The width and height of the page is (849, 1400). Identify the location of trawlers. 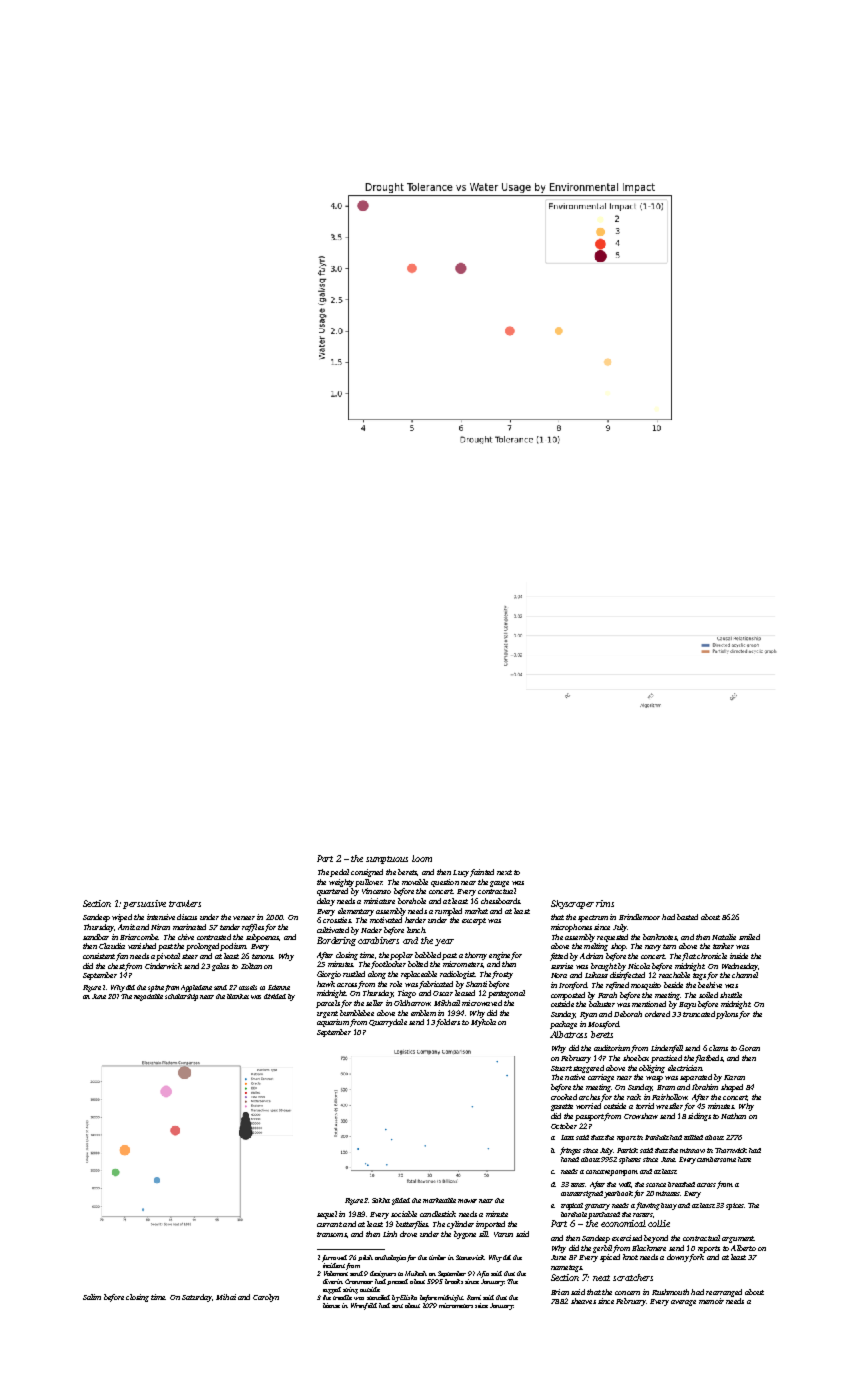
(185, 903).
